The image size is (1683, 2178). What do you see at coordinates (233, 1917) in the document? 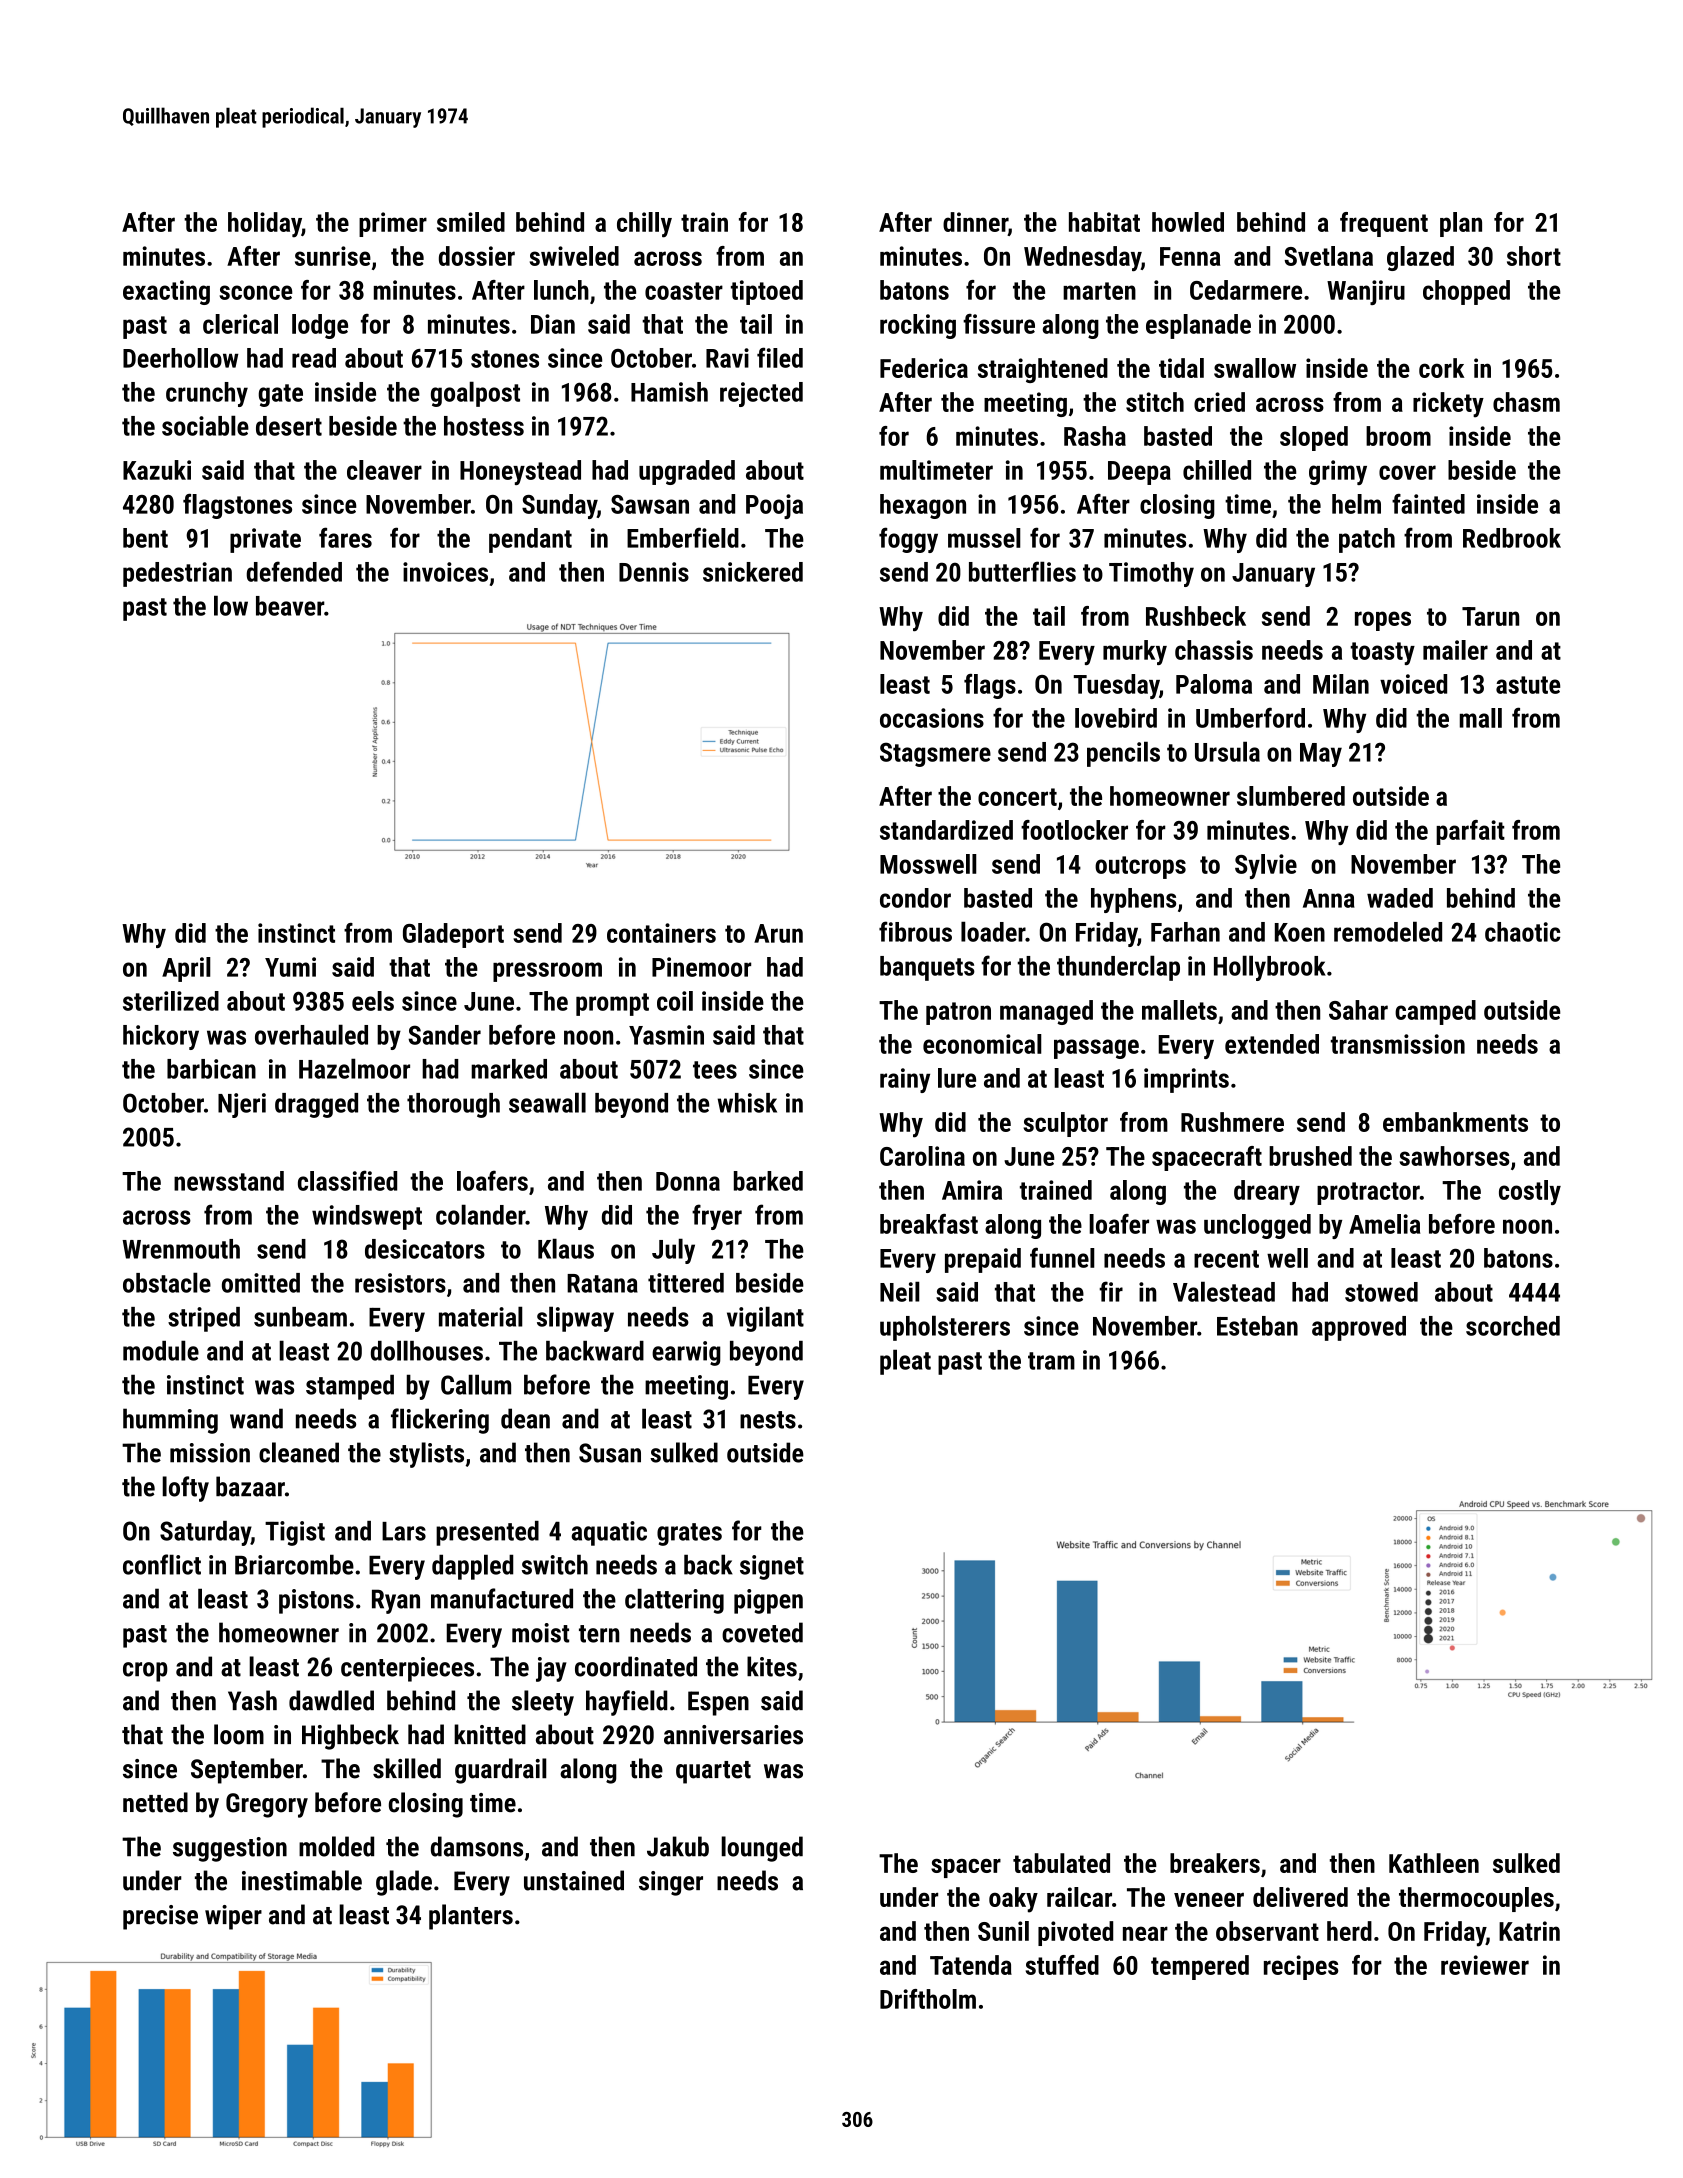
I see `wiper` at bounding box center [233, 1917].
